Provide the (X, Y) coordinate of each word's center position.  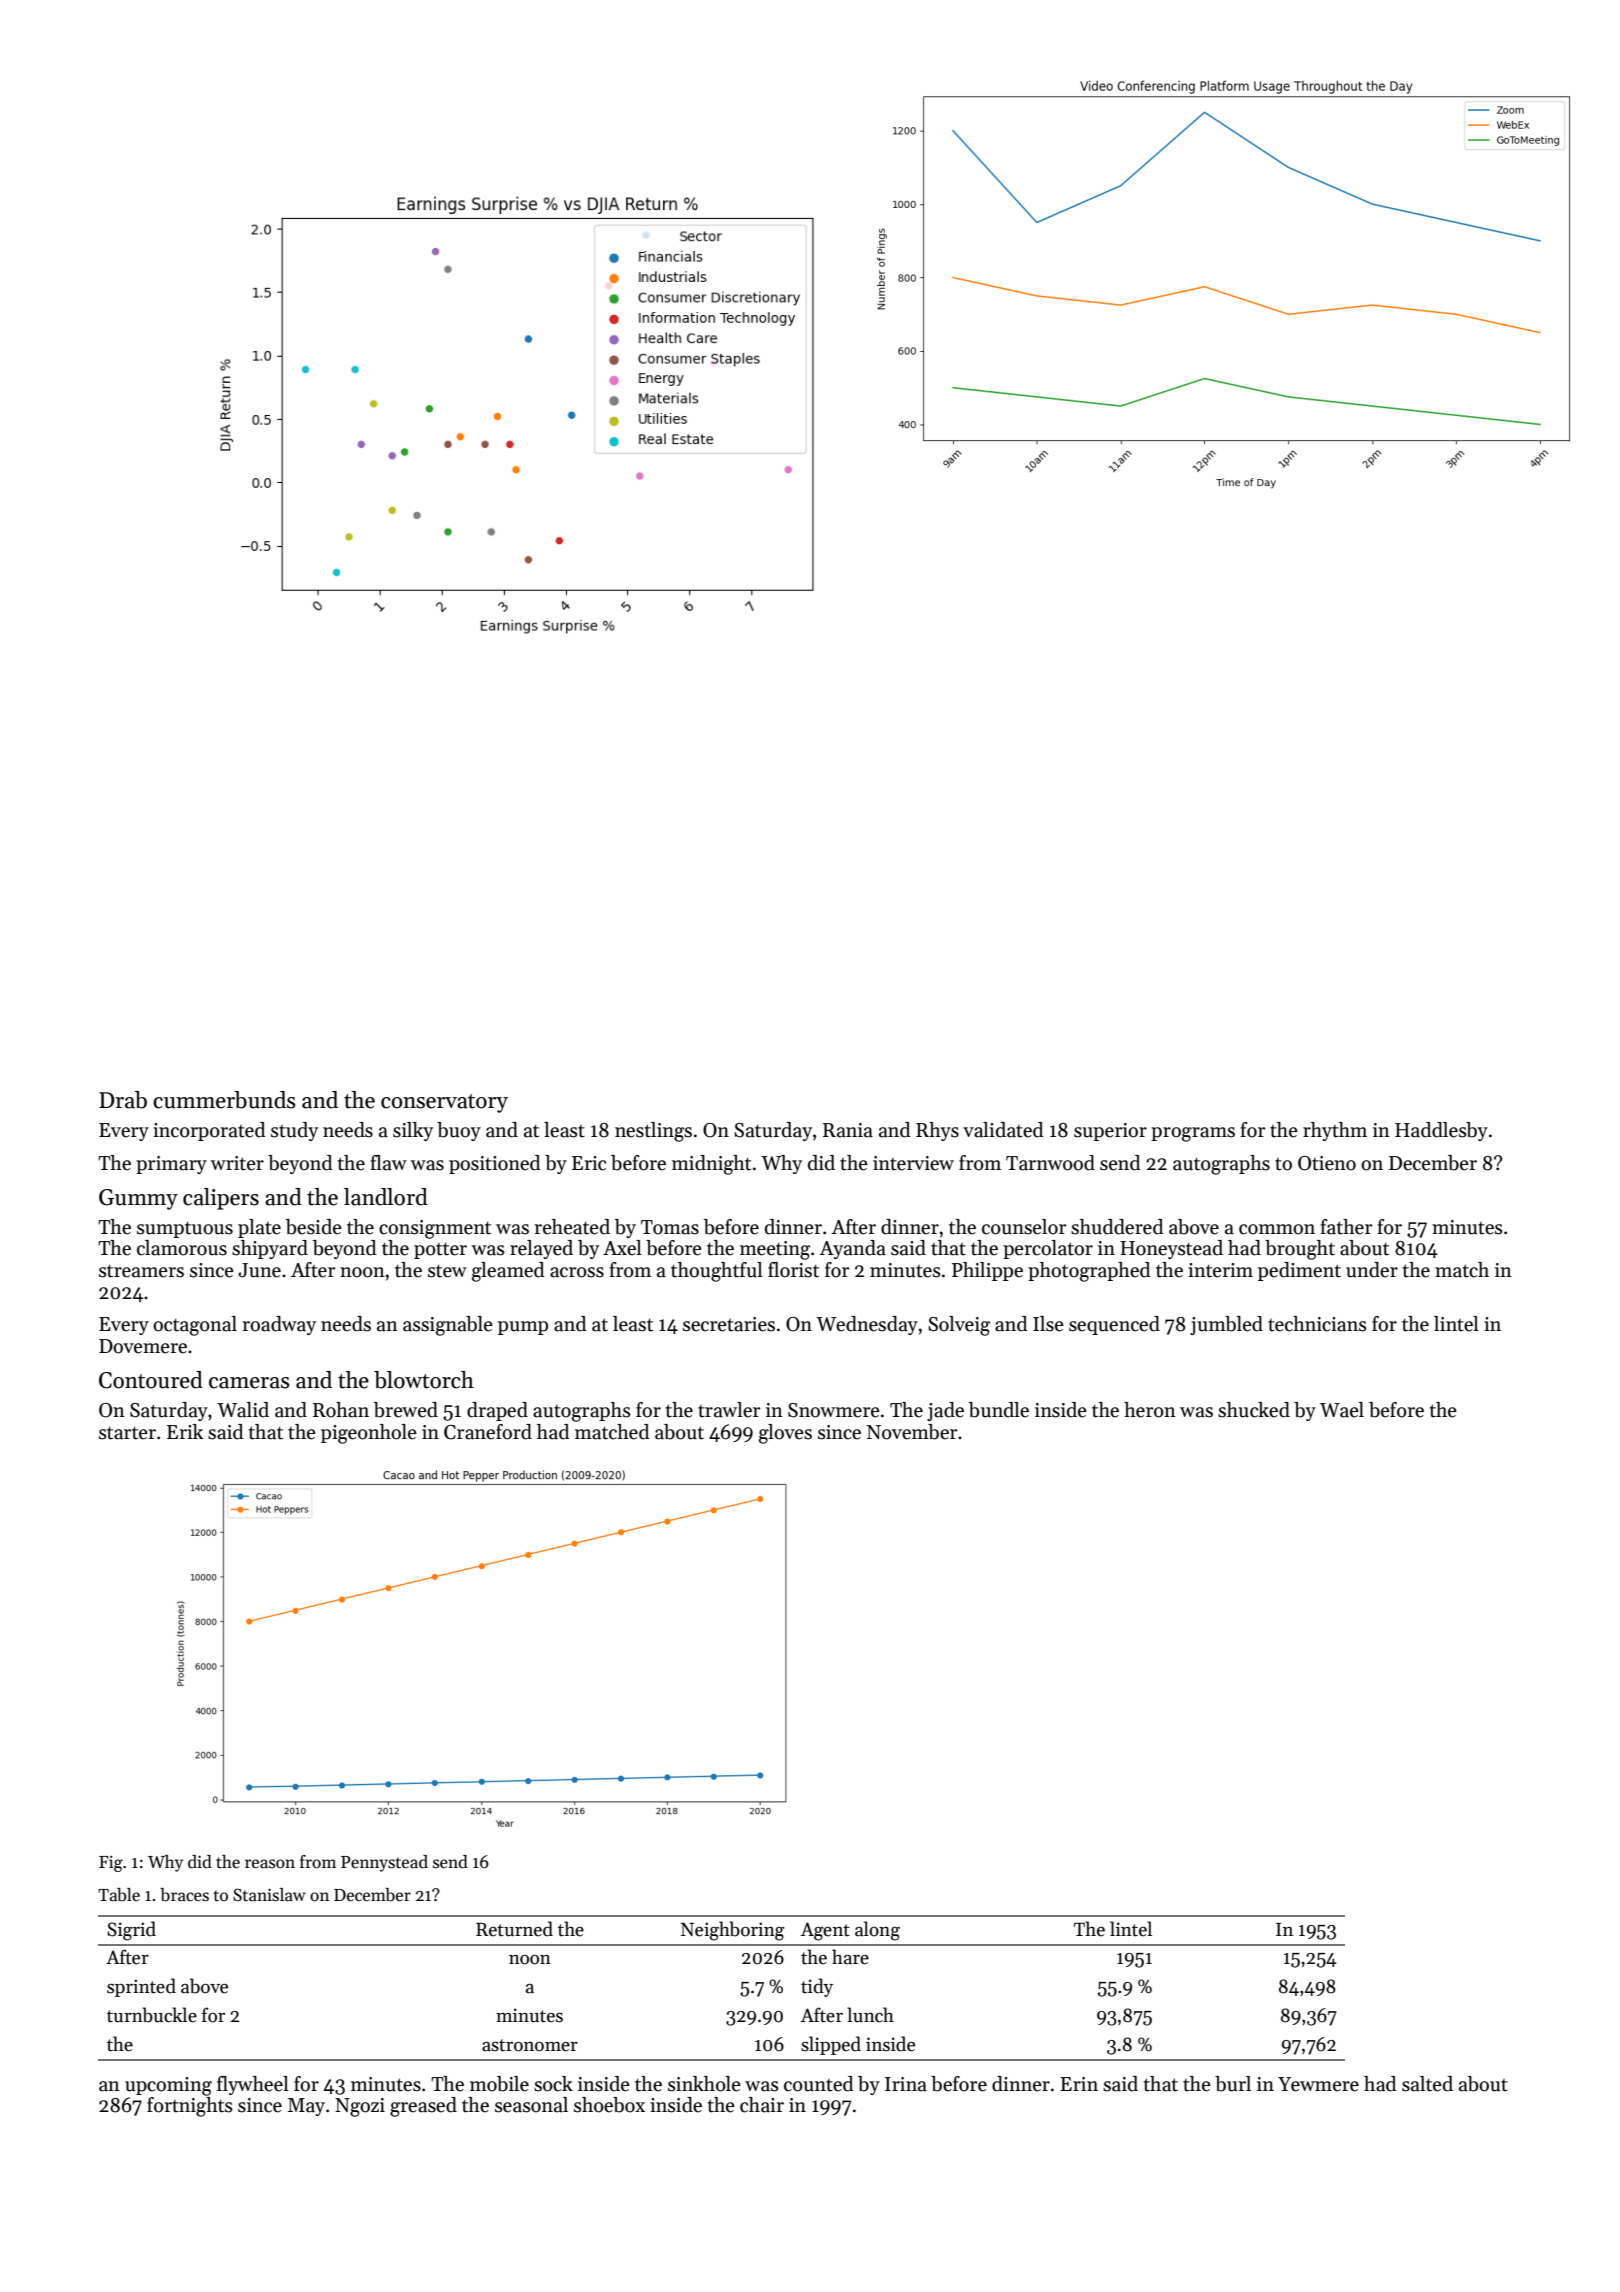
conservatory (444, 1103)
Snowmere (834, 1410)
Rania (848, 1130)
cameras (249, 1383)
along (877, 1931)
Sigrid (131, 1931)
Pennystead (384, 1863)
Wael (1342, 1410)
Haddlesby (1441, 1131)
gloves (785, 1434)
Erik (185, 1431)
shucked (1254, 1410)
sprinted (141, 1987)
